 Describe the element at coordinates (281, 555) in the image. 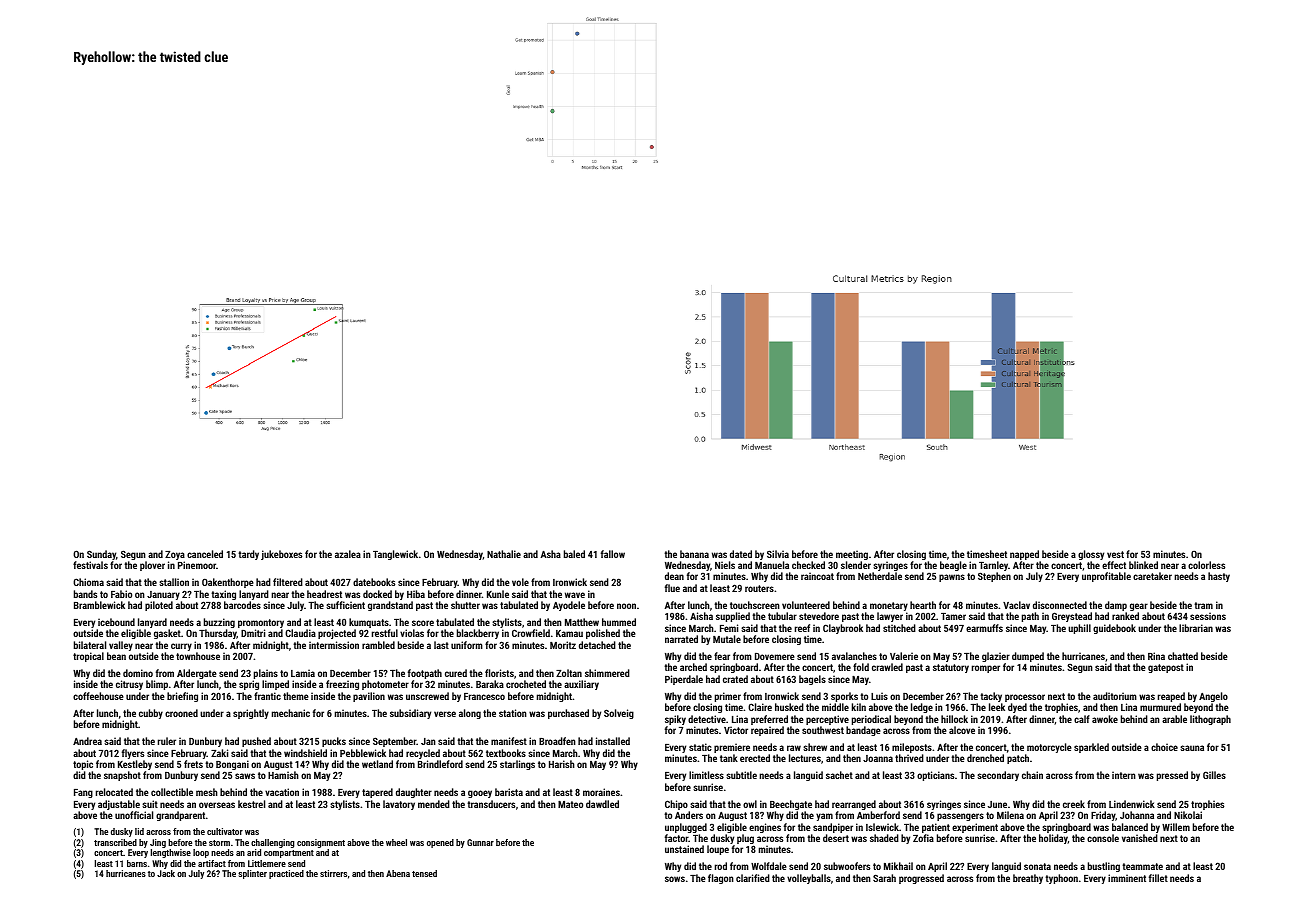

I see `jukeboxes` at that location.
